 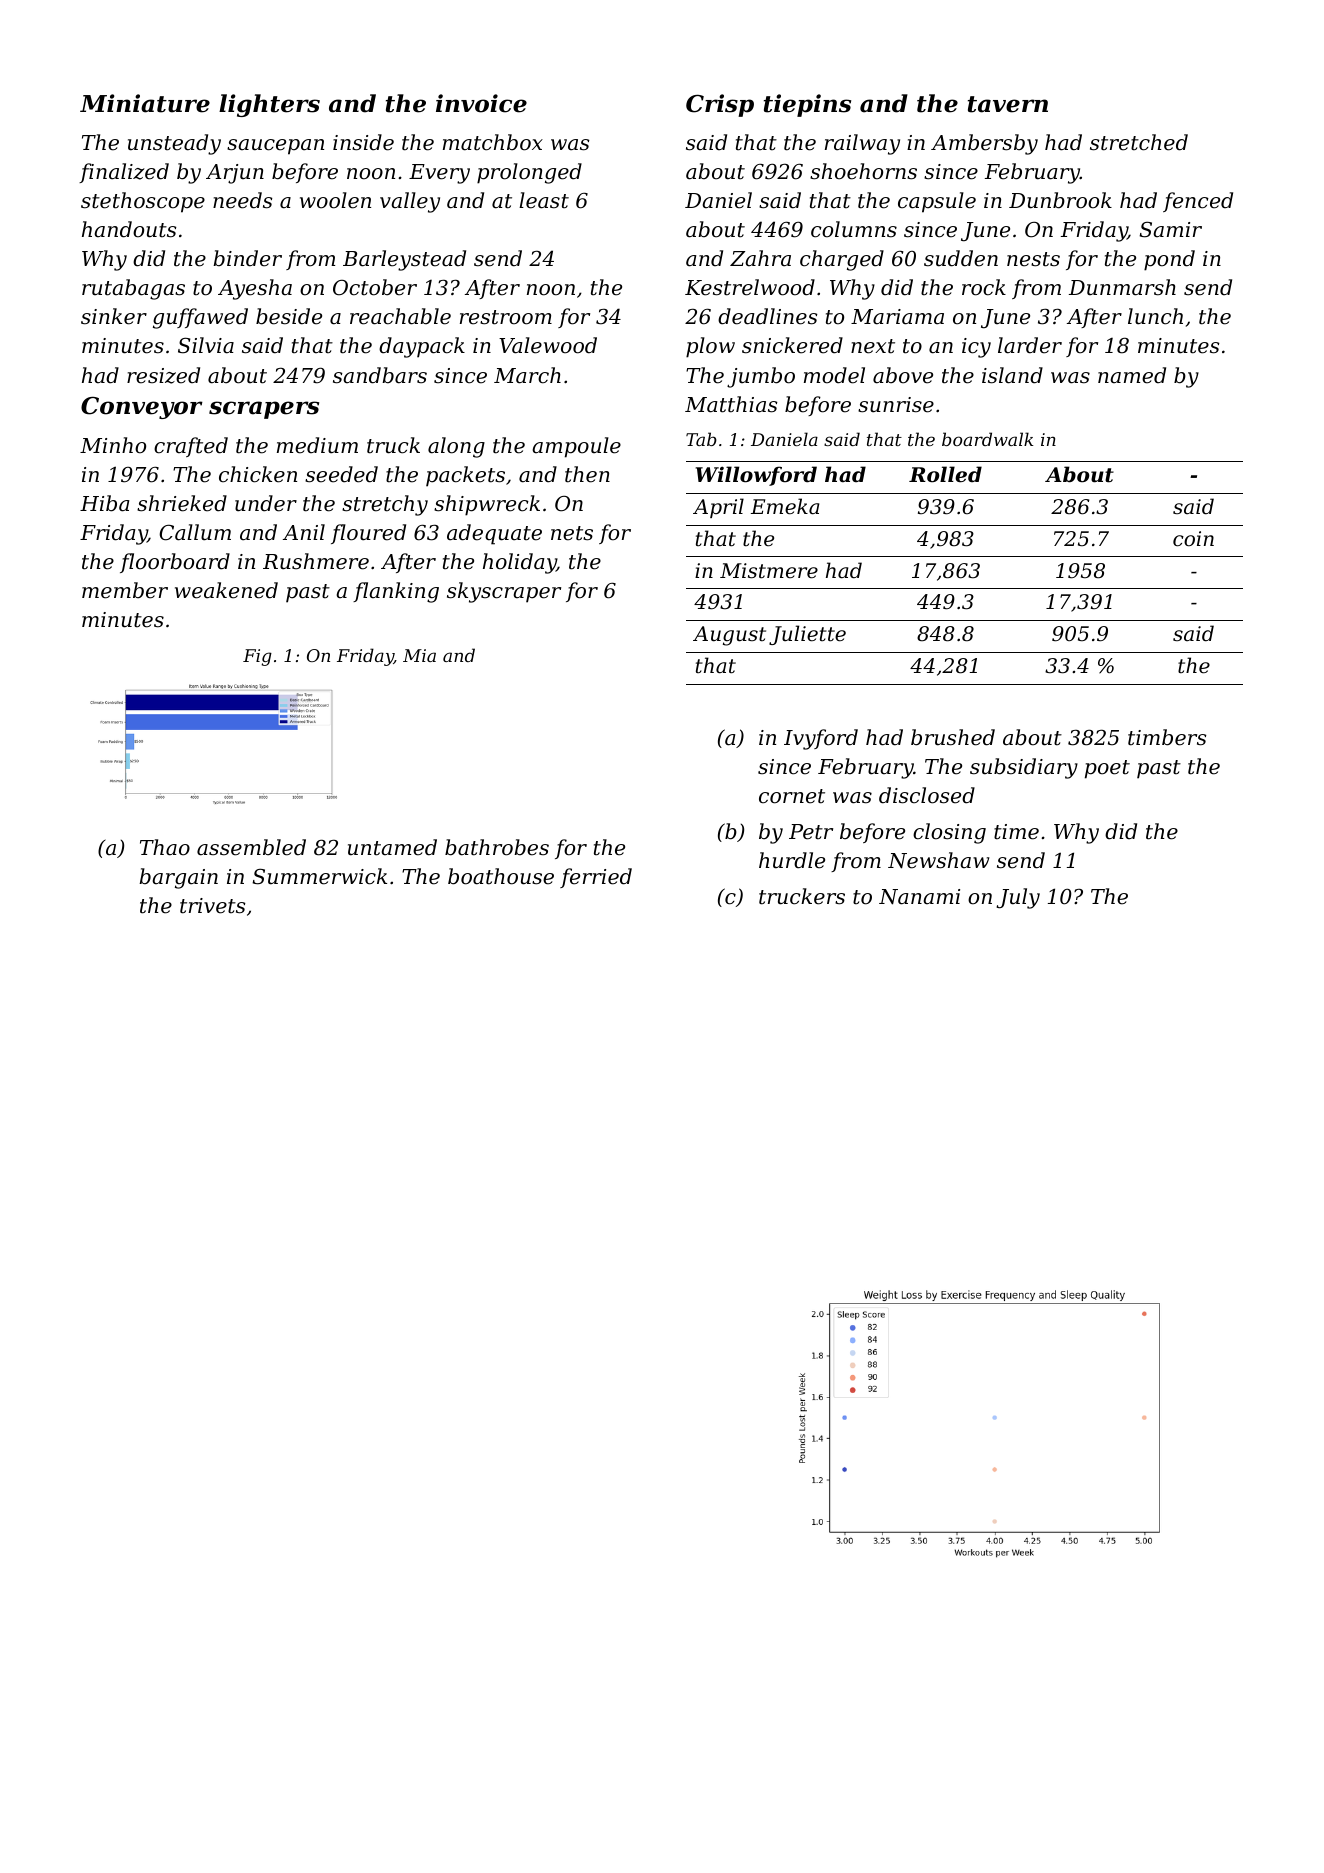 I want to click on sudden, so click(x=961, y=258).
